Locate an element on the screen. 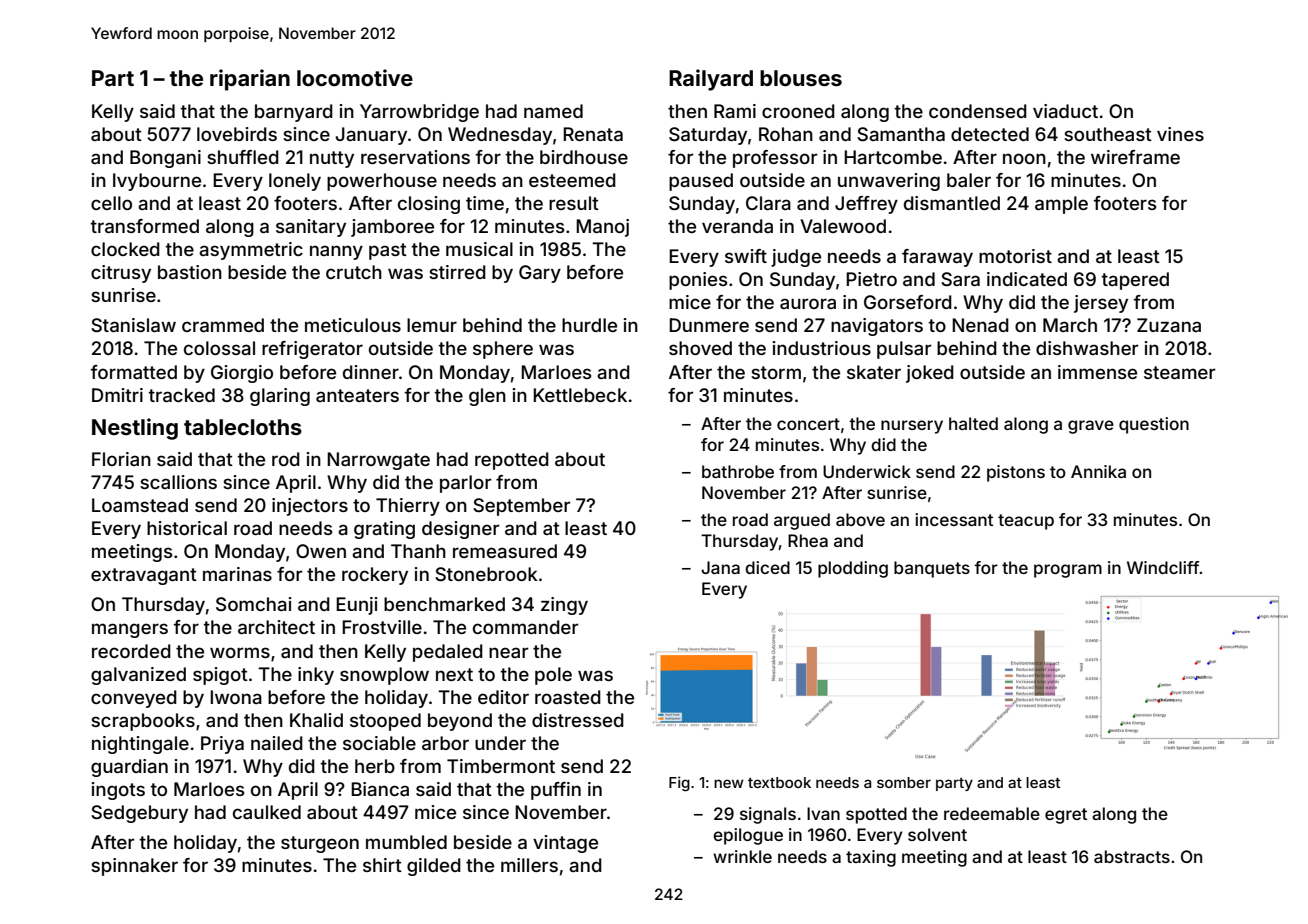 This screenshot has height=924, width=1308. historical is located at coordinates (187, 528).
